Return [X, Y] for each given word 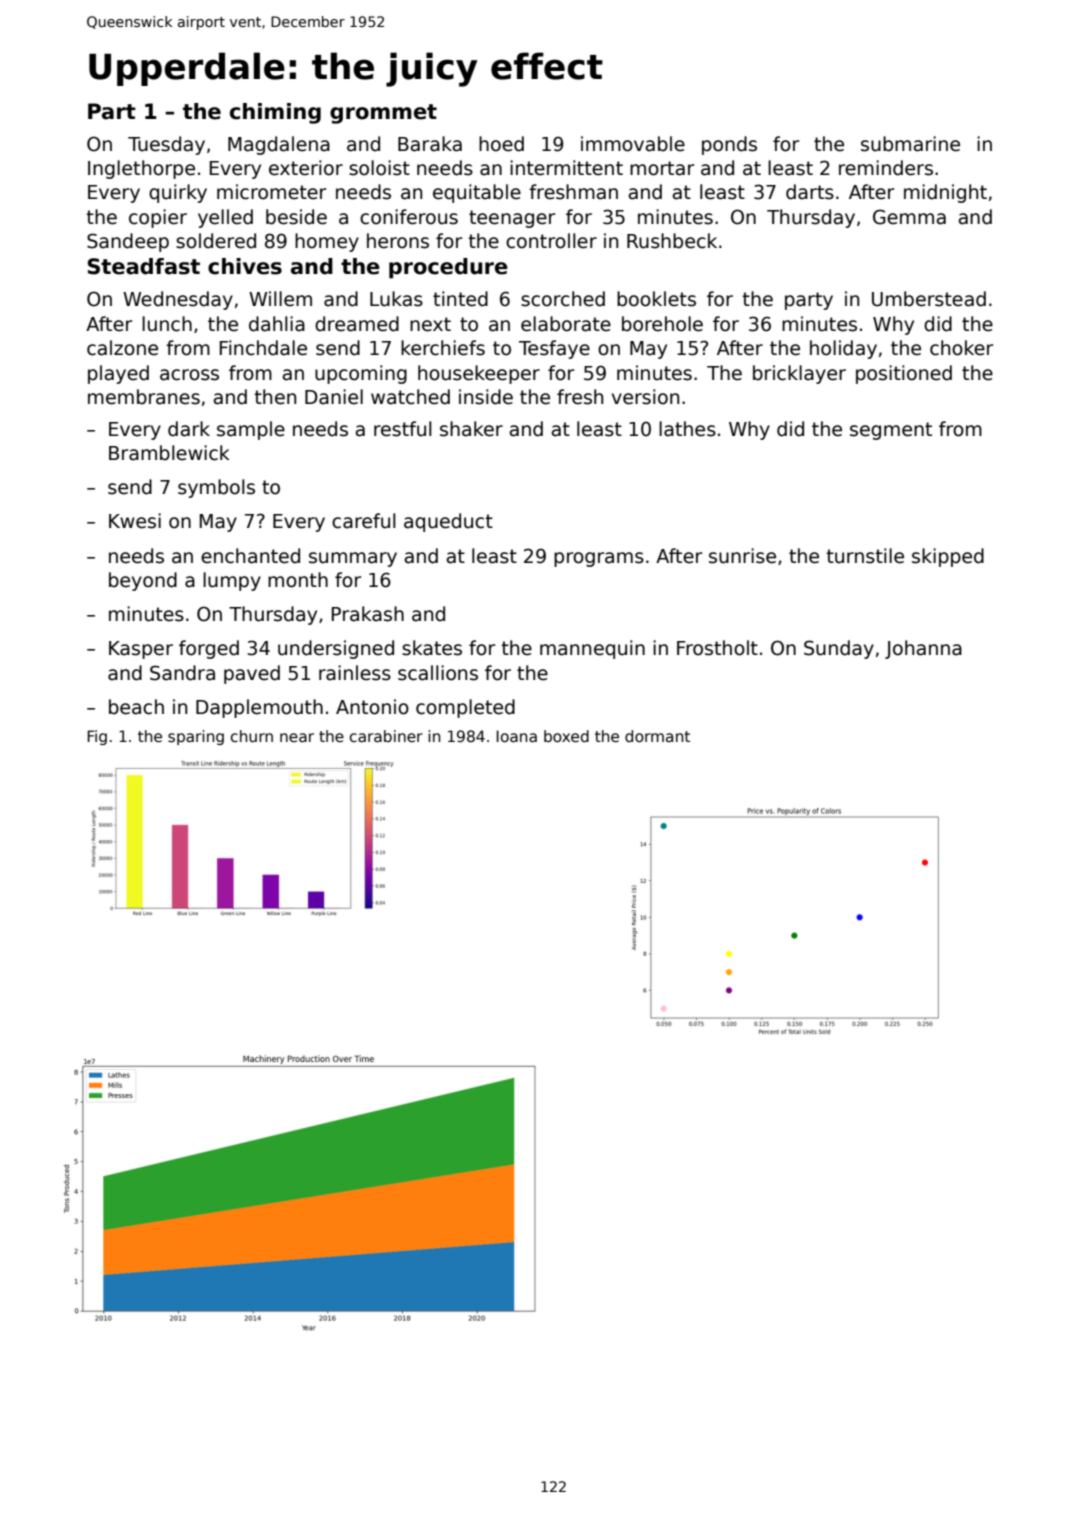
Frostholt [717, 648]
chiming [275, 113]
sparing [196, 737]
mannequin [592, 649]
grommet [383, 114]
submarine [910, 144]
